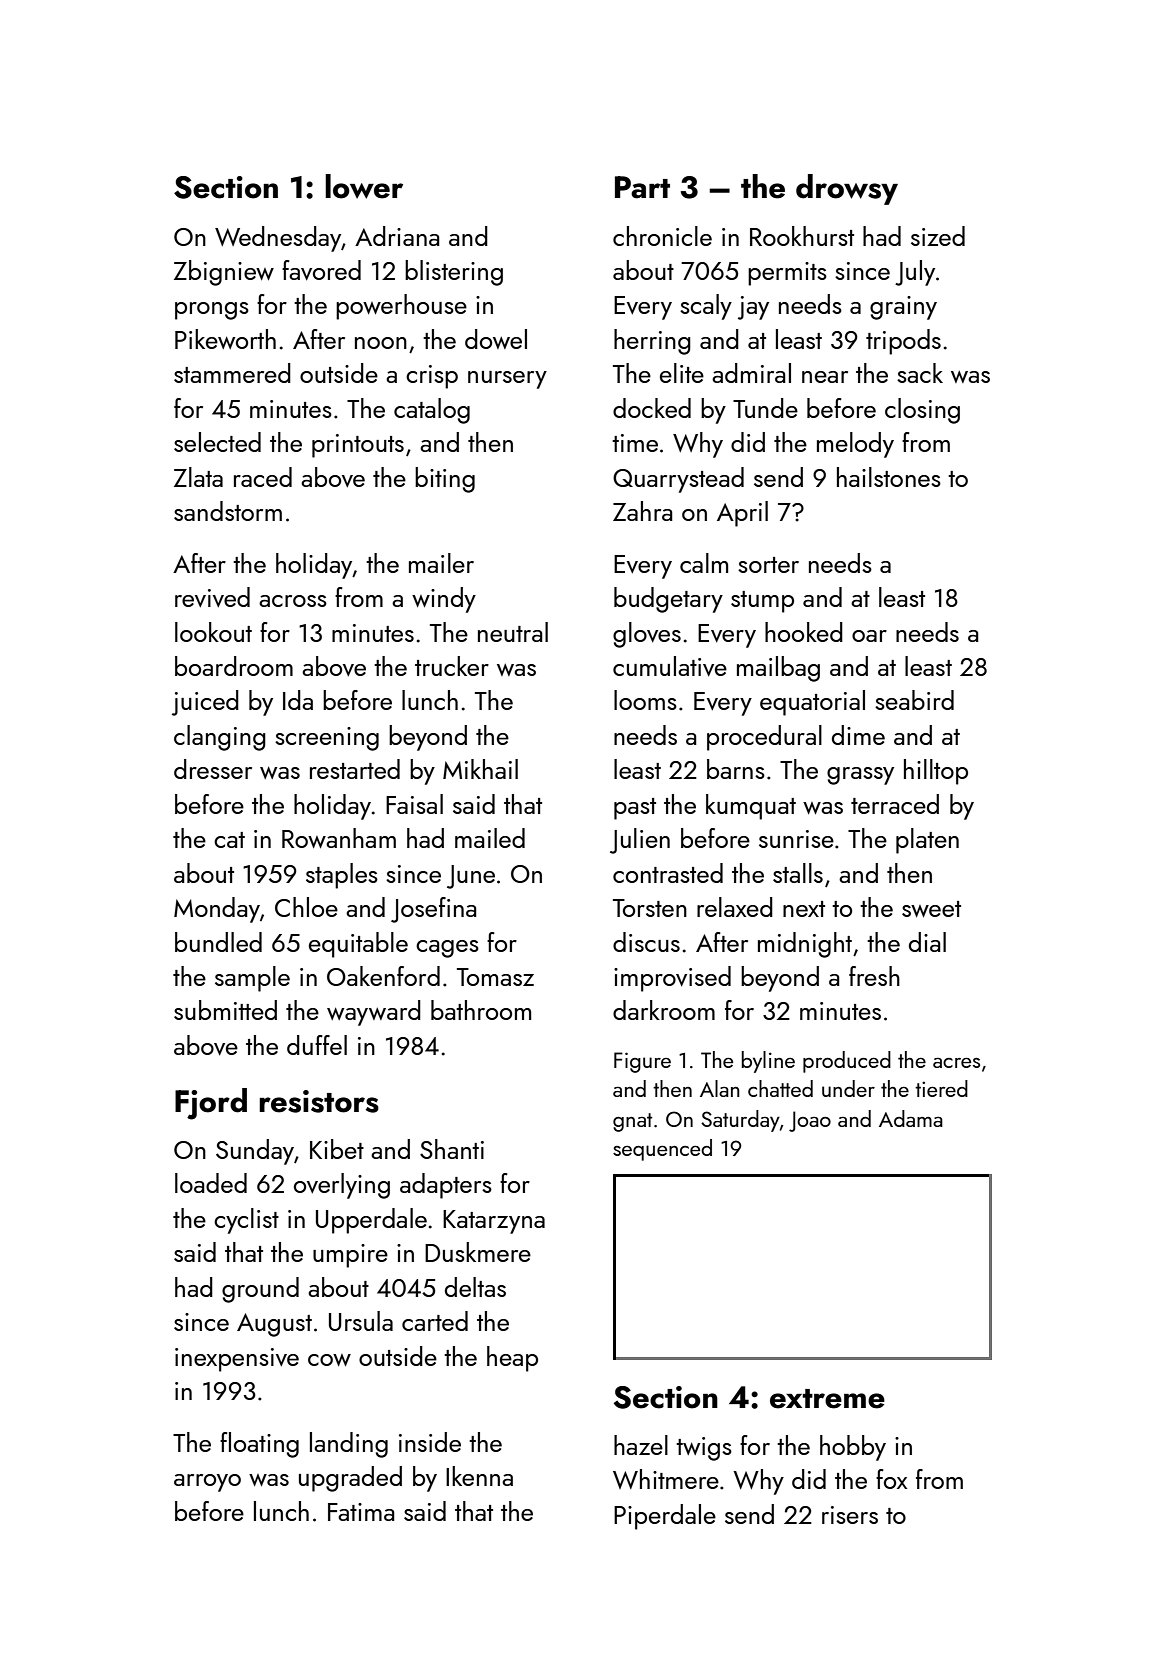 Image resolution: width=1165 pixels, height=1654 pixels. Describe the element at coordinates (445, 480) in the document. I see `biting` at that location.
